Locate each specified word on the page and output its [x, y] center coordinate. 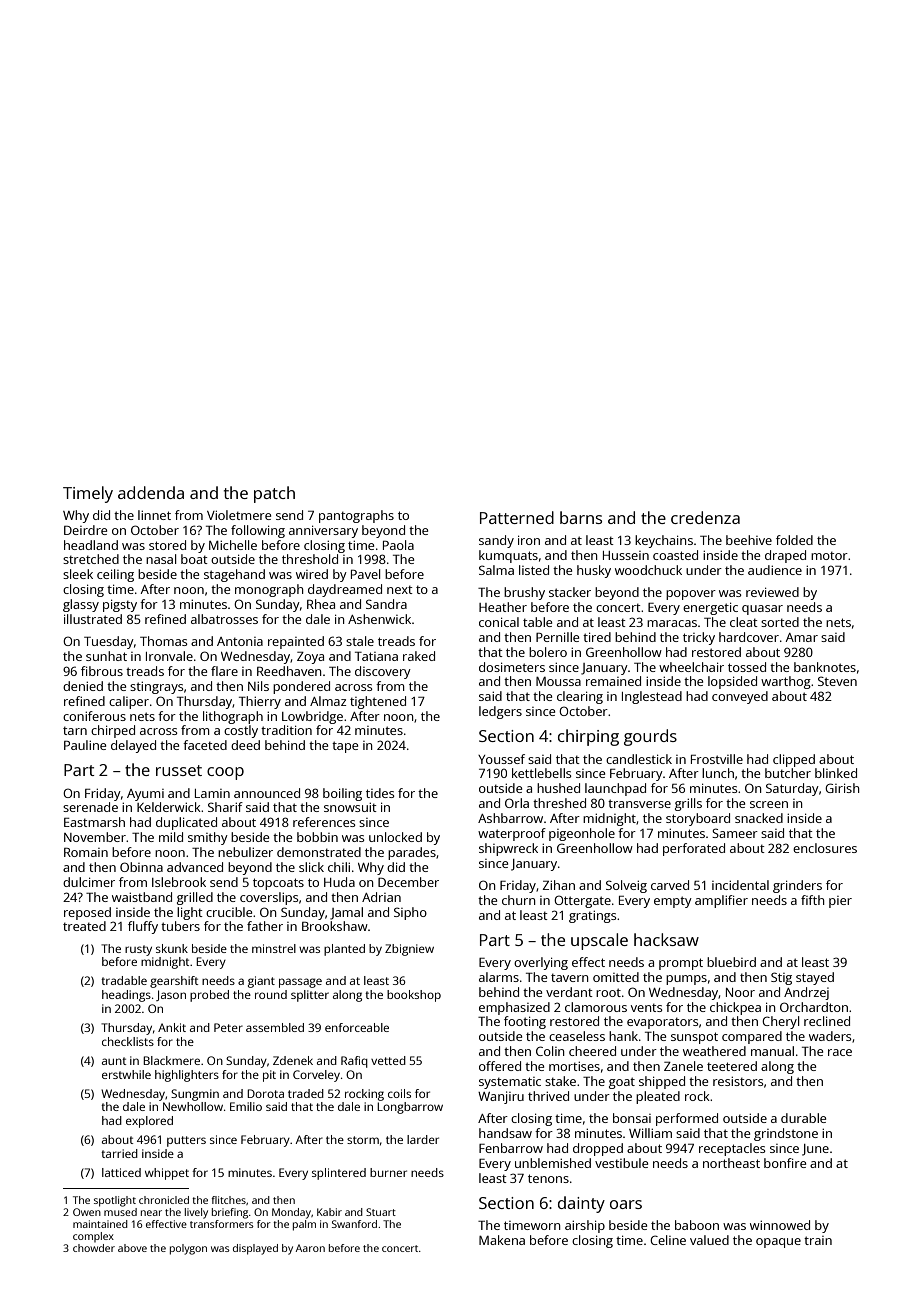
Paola [398, 545]
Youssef [501, 759]
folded [794, 540]
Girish [842, 788]
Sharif [225, 807]
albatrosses [224, 619]
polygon [188, 1249]
